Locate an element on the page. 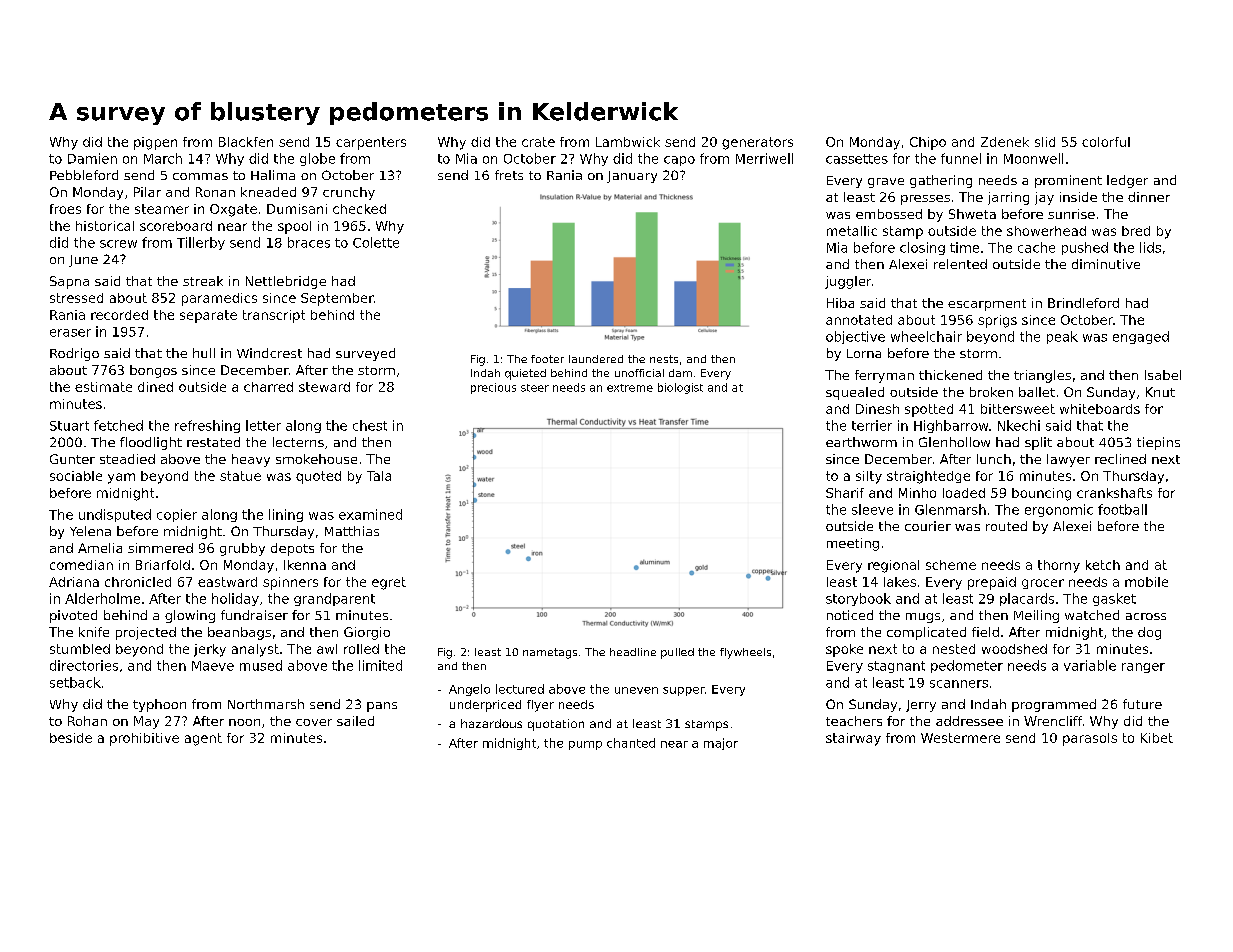  slid is located at coordinates (1045, 142).
